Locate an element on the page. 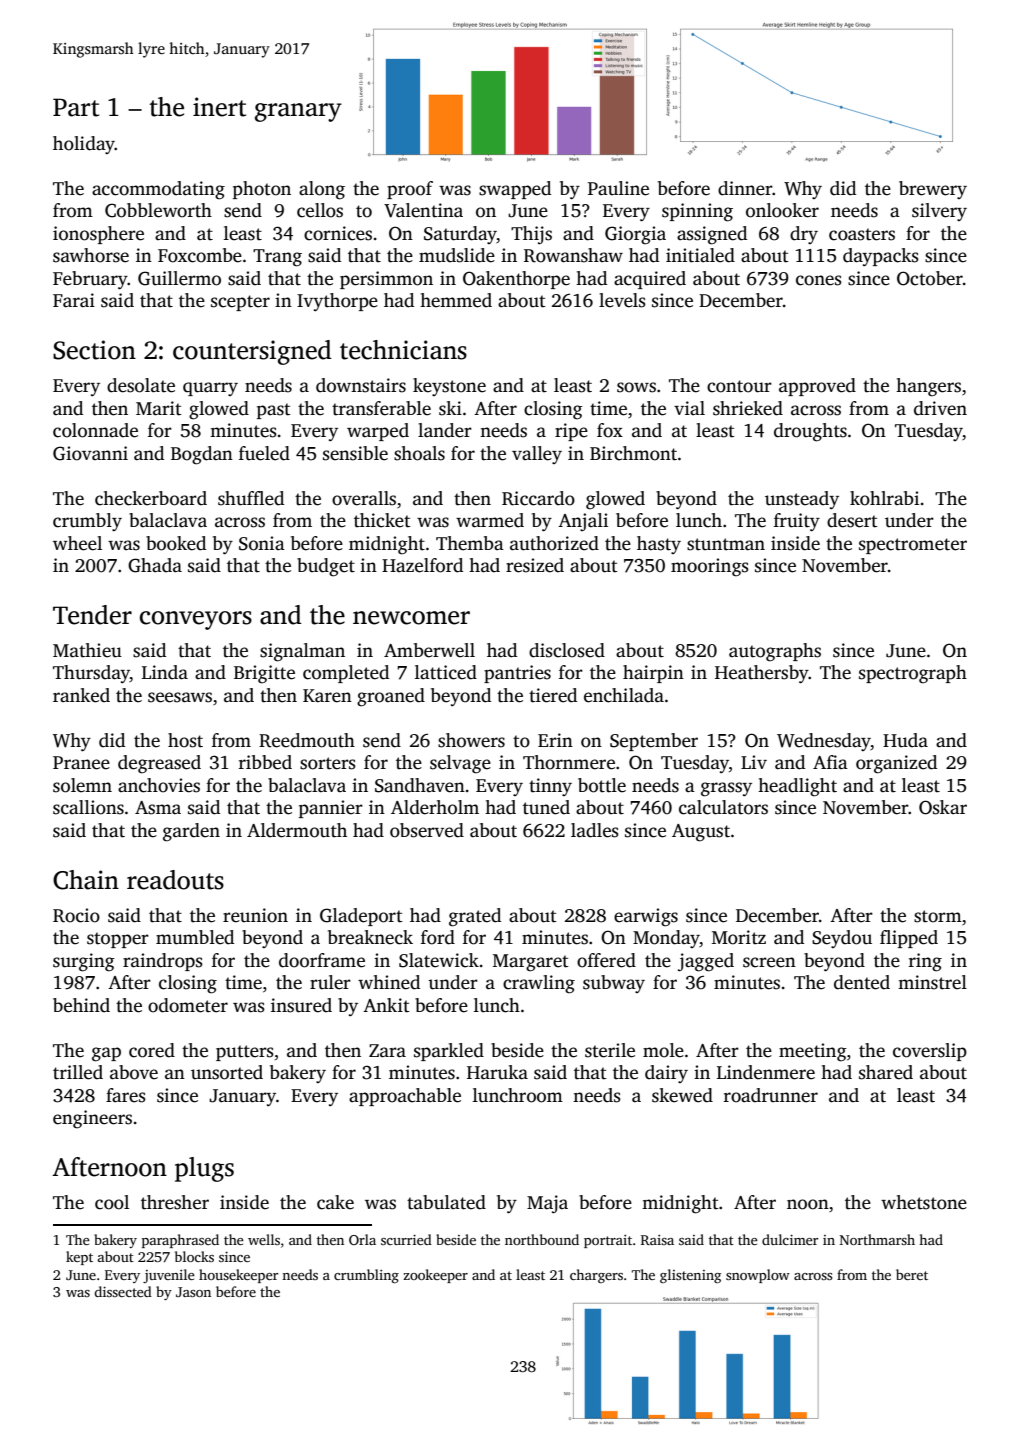 Image resolution: width=1020 pixels, height=1448 pixels. conveyors is located at coordinates (196, 620).
